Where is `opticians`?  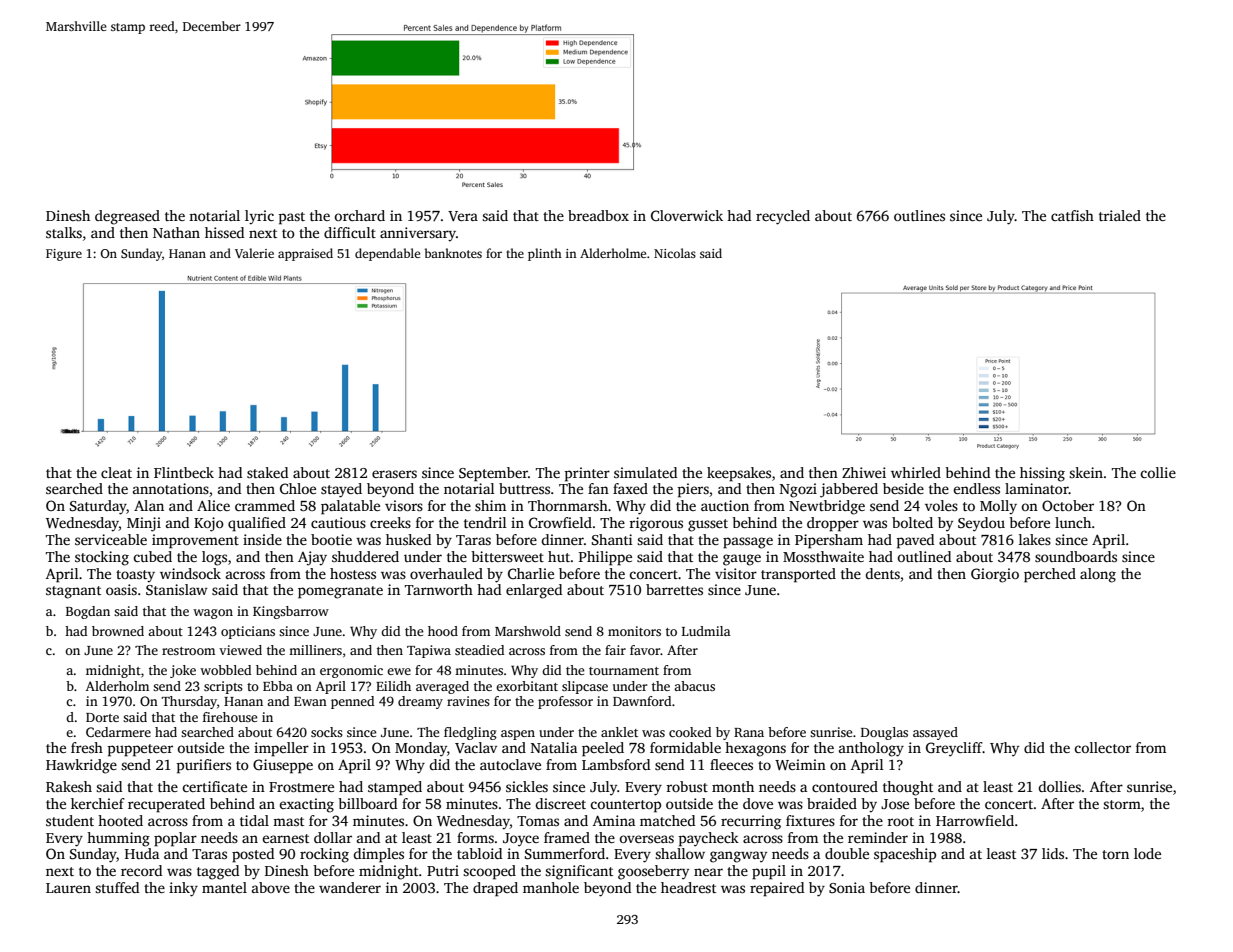
opticians is located at coordinates (248, 632).
